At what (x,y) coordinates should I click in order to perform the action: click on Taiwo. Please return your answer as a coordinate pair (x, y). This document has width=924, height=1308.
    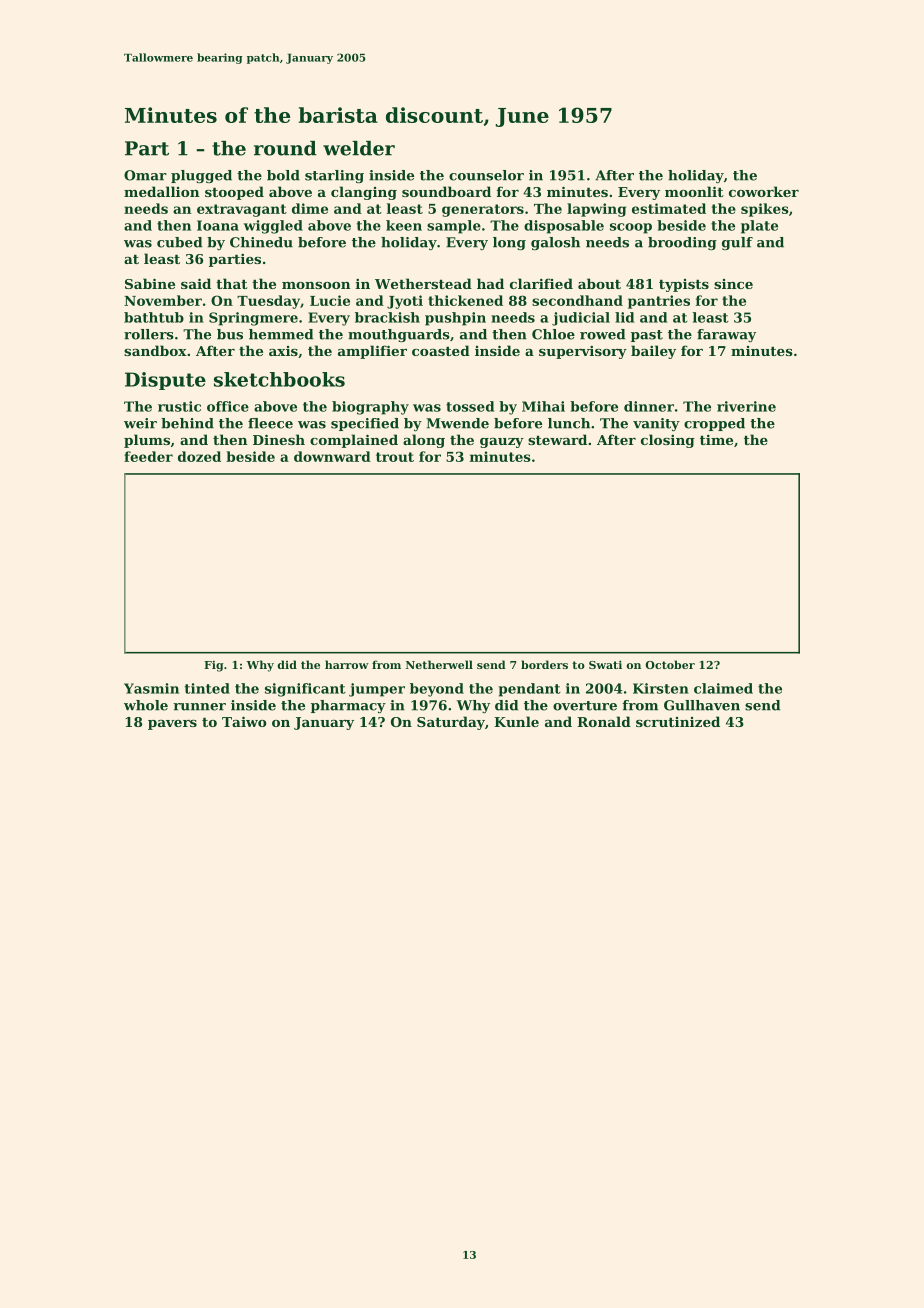
    Looking at the image, I should click on (244, 721).
